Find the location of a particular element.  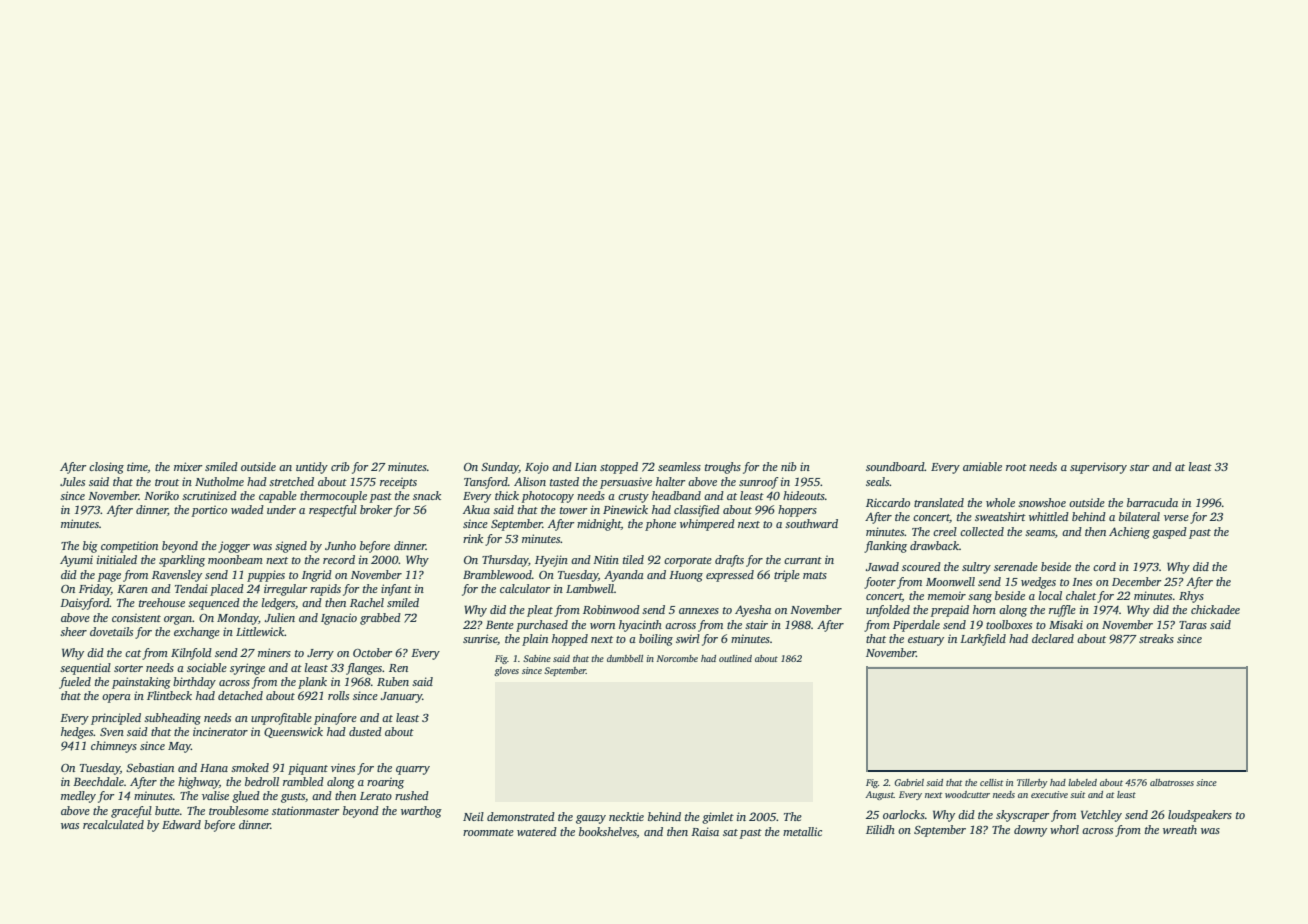

star is located at coordinates (1139, 467).
